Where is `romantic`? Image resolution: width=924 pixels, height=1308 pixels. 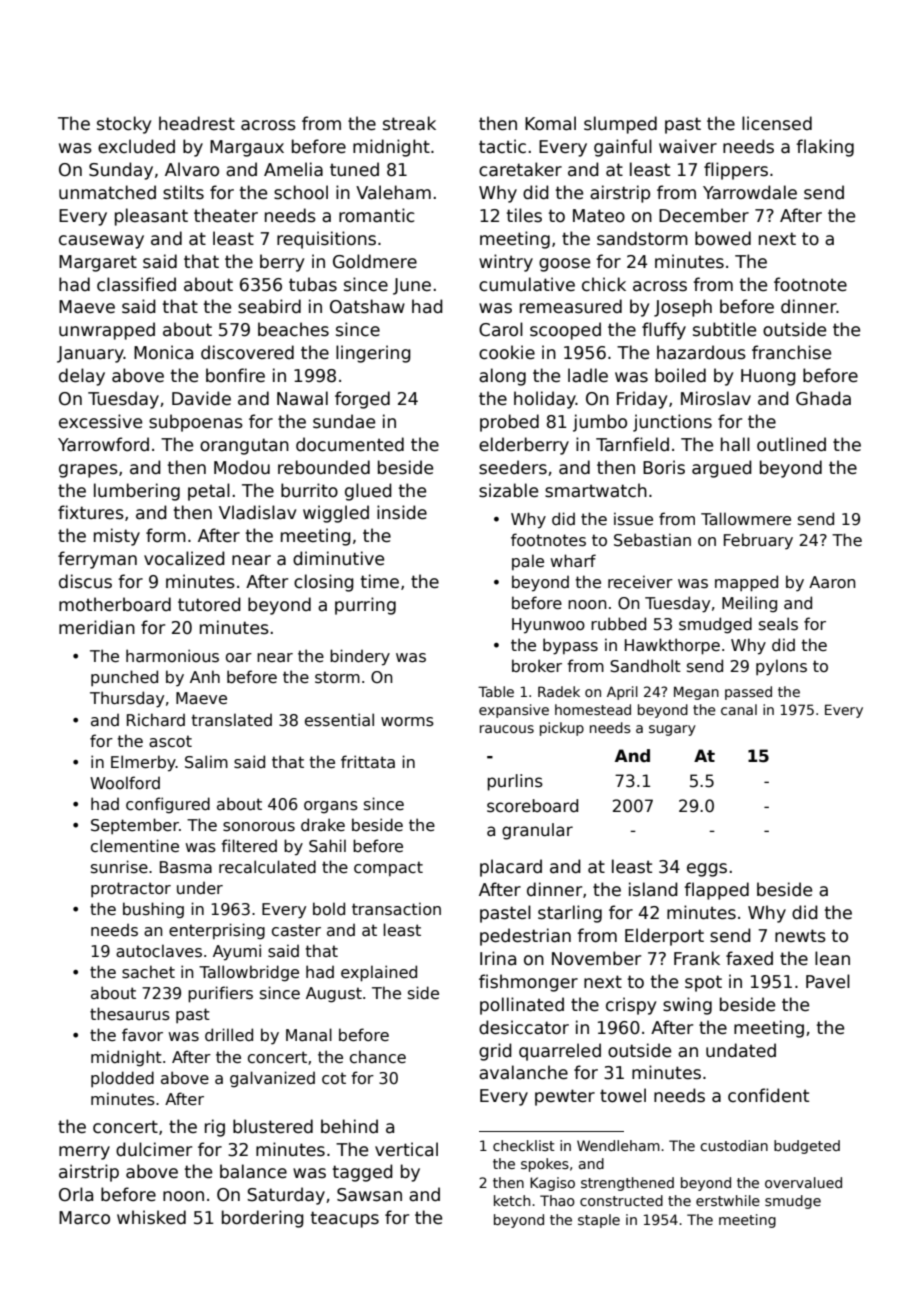 romantic is located at coordinates (377, 215).
